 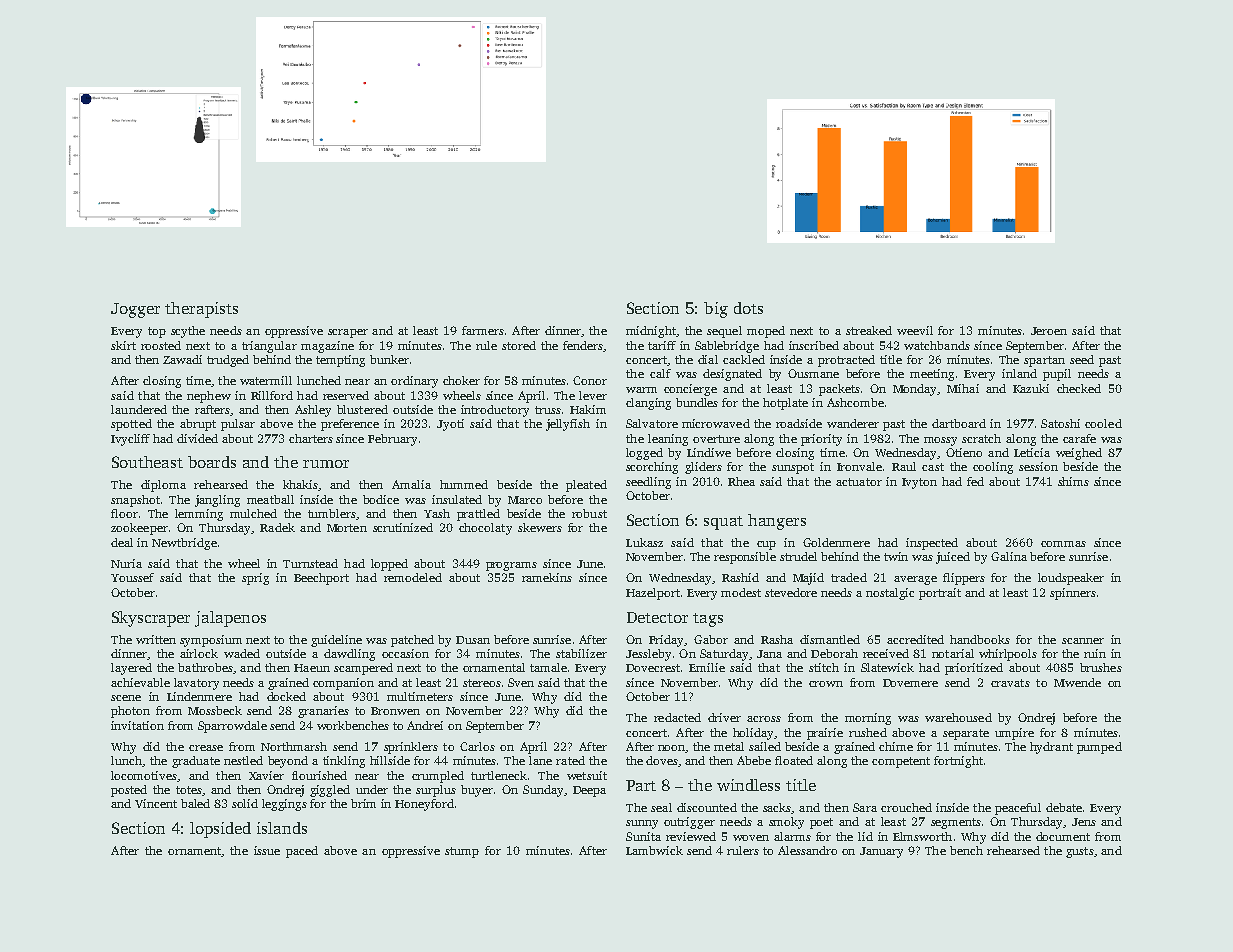 I want to click on midnight, so click(x=651, y=332).
